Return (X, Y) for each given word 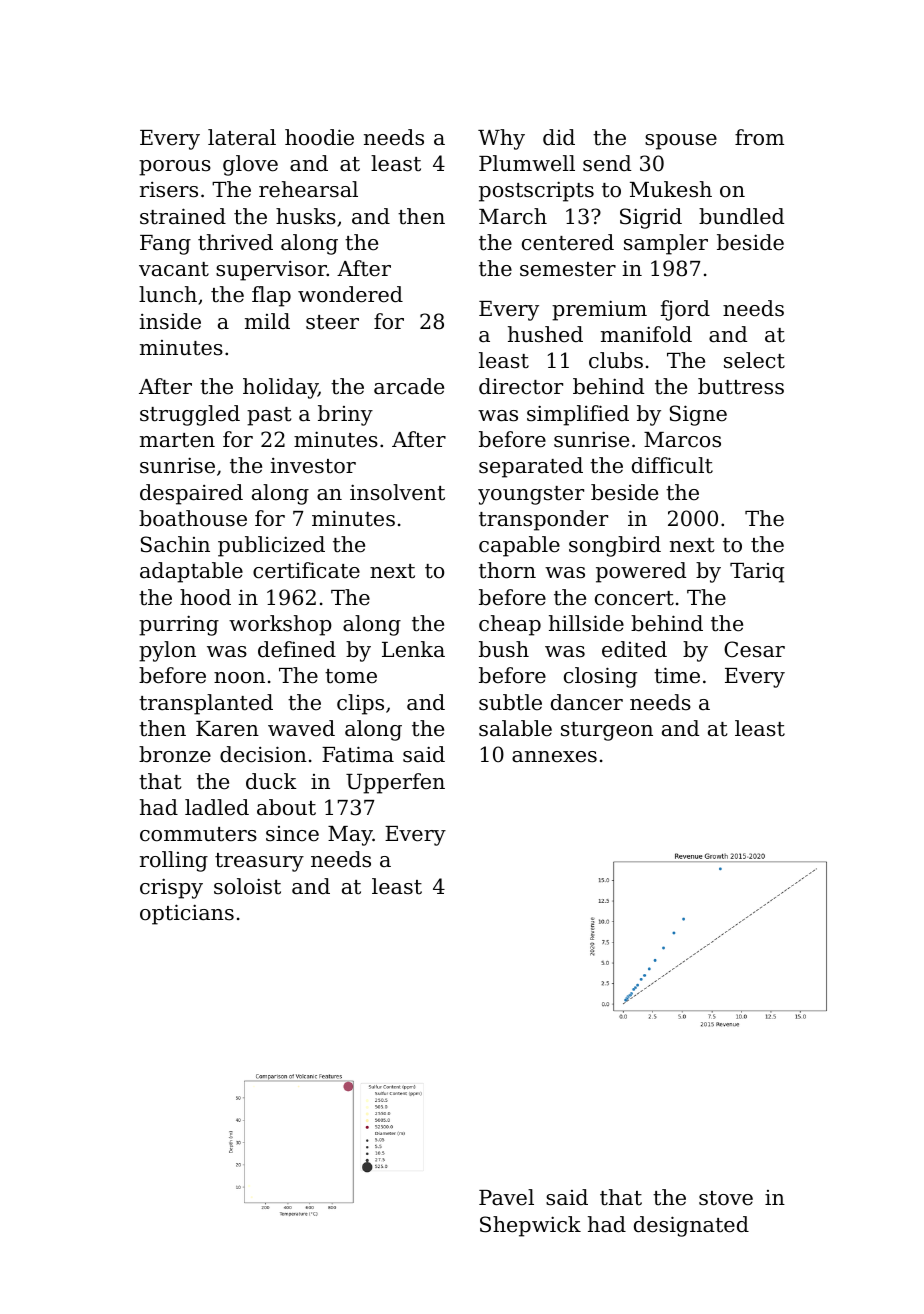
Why (501, 139)
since (292, 834)
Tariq (757, 573)
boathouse (193, 518)
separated (531, 467)
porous (175, 168)
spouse (681, 142)
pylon (167, 651)
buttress (741, 386)
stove (726, 1198)
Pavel (506, 1197)
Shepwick (530, 1226)
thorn (507, 570)
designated (691, 1226)
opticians (187, 914)
